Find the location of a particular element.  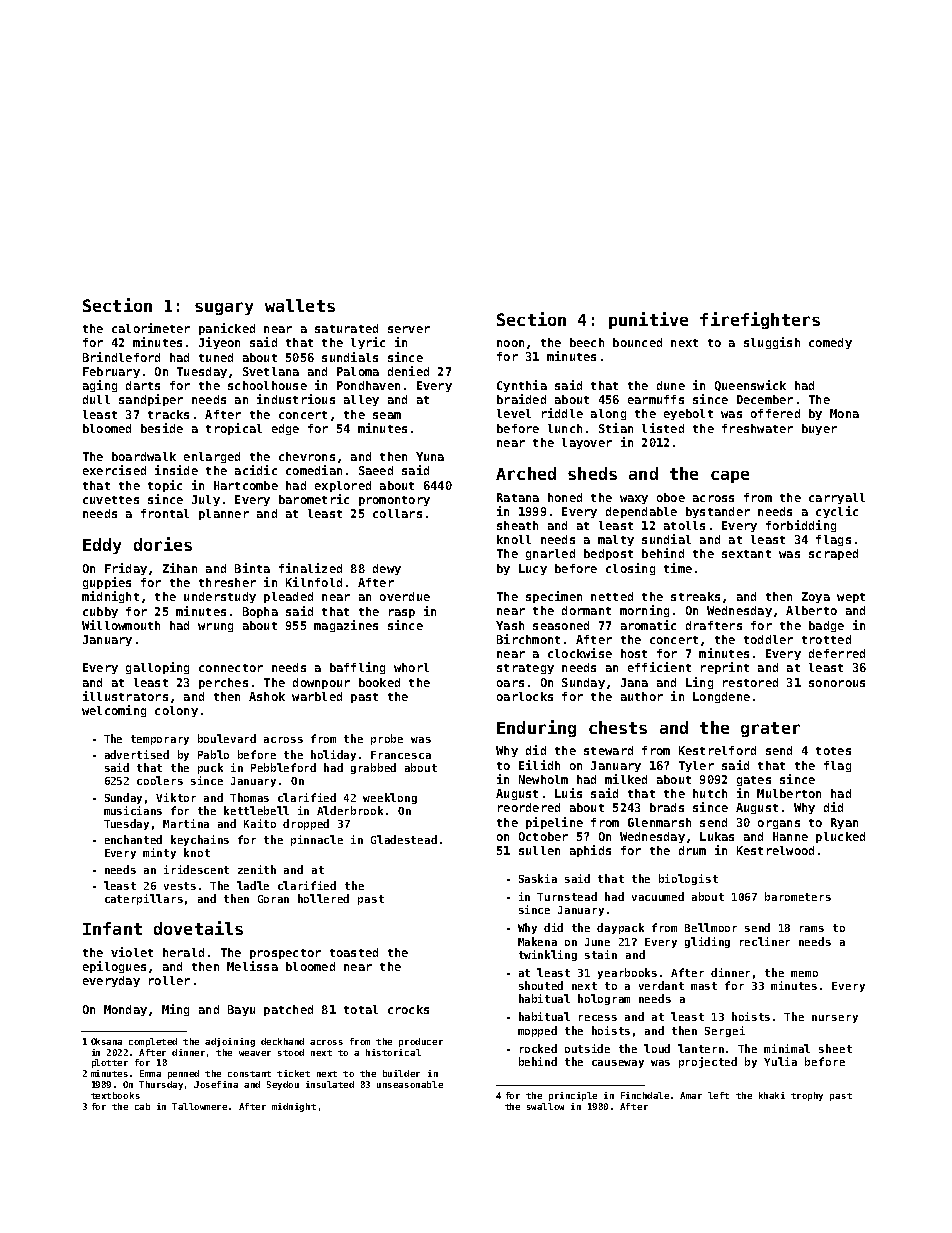

Tallowmere is located at coordinates (199, 1106).
